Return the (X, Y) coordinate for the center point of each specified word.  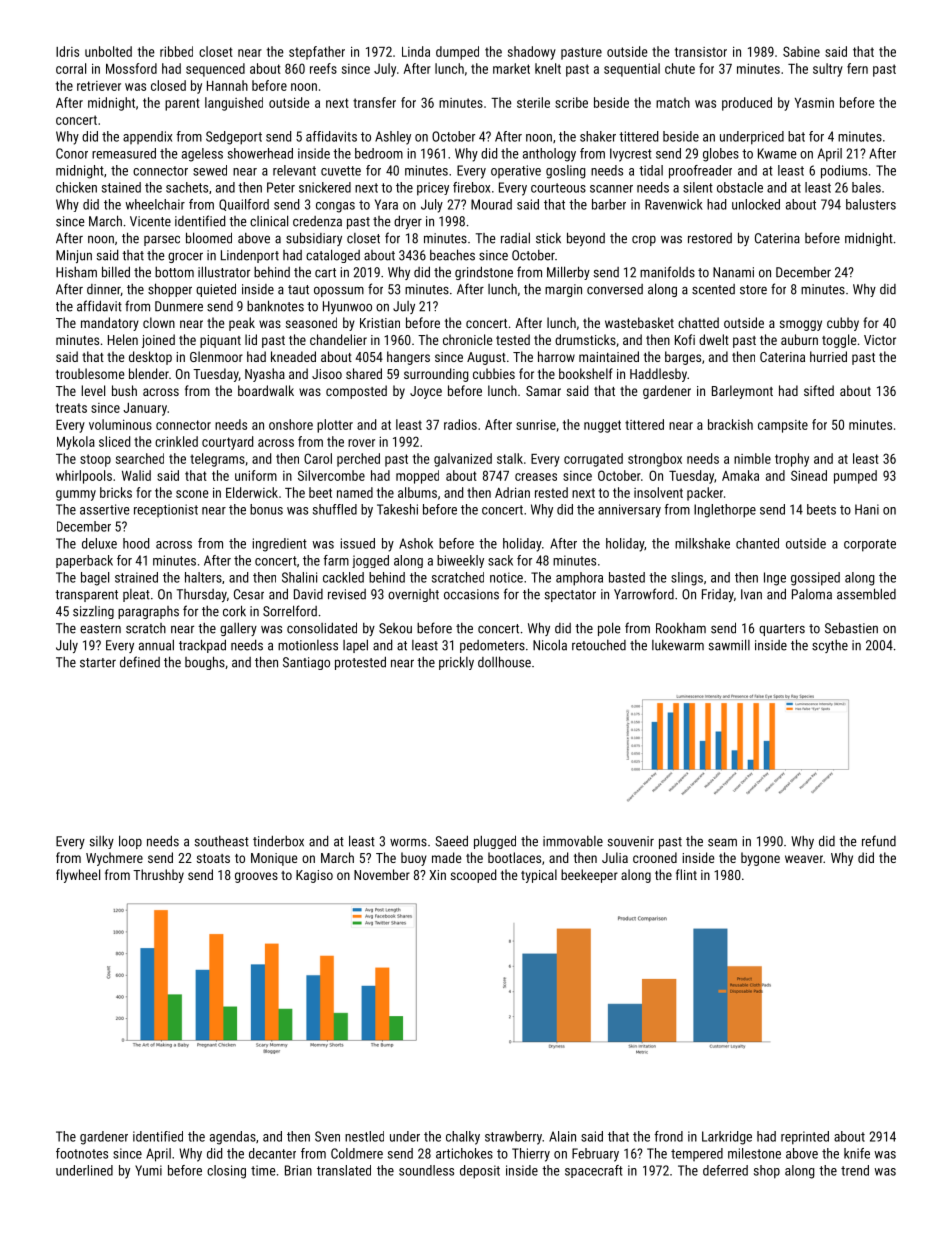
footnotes (82, 1153)
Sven (327, 1136)
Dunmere (179, 306)
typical (539, 876)
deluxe (99, 543)
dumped (457, 53)
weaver (804, 859)
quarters (782, 630)
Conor (72, 153)
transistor (701, 52)
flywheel (78, 876)
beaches (452, 255)
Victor (880, 340)
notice (506, 577)
